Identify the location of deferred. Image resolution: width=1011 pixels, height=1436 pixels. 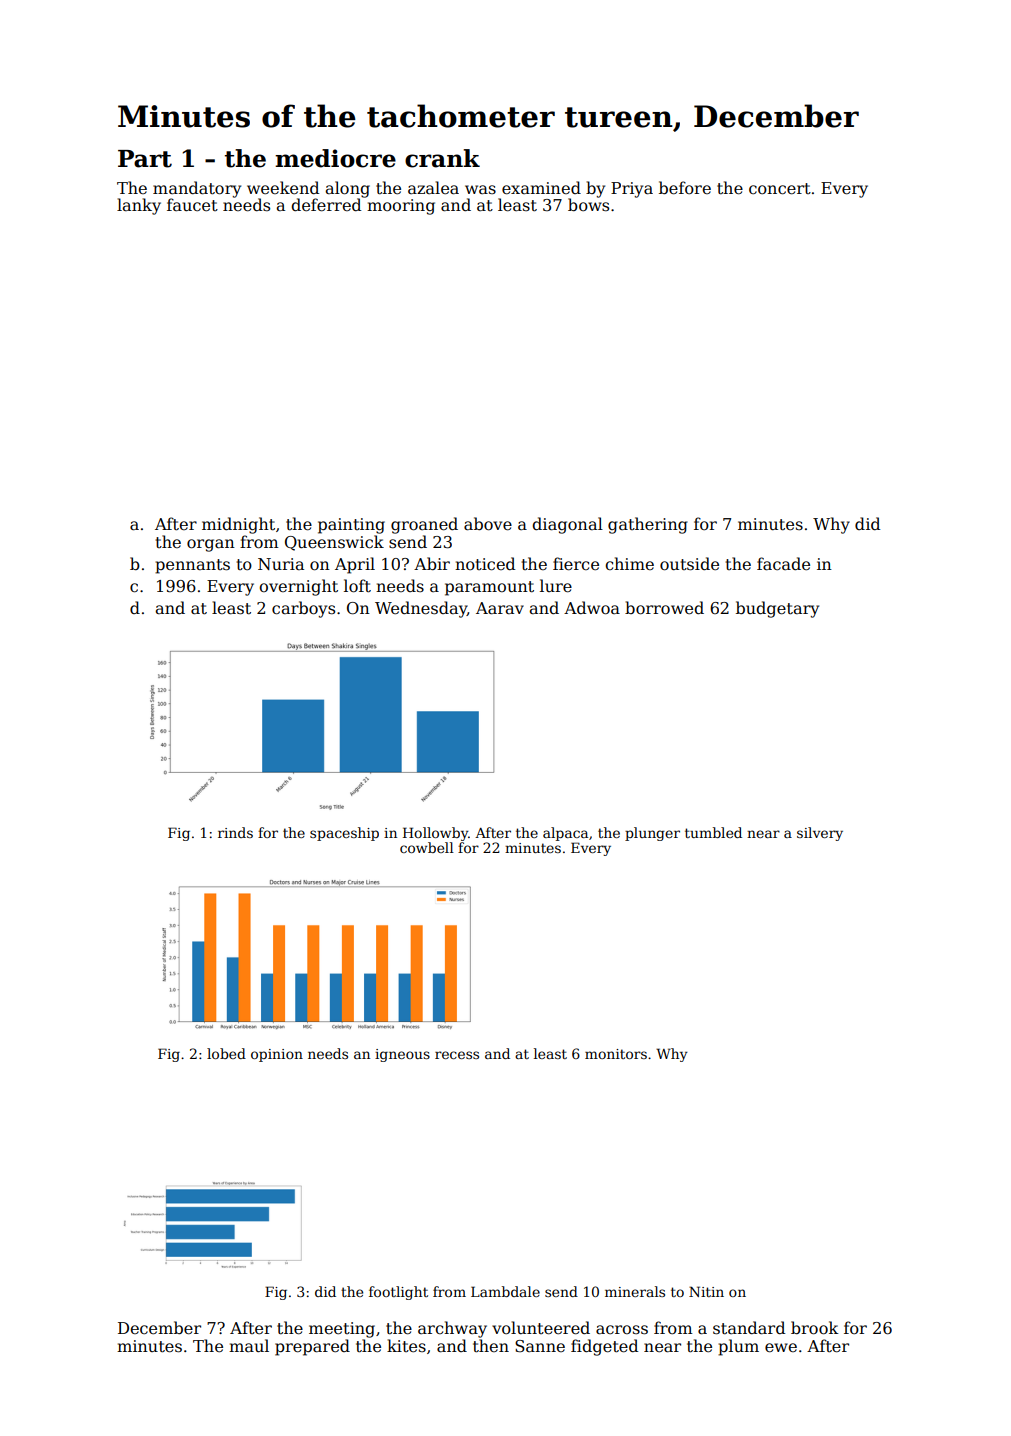
(326, 205).
